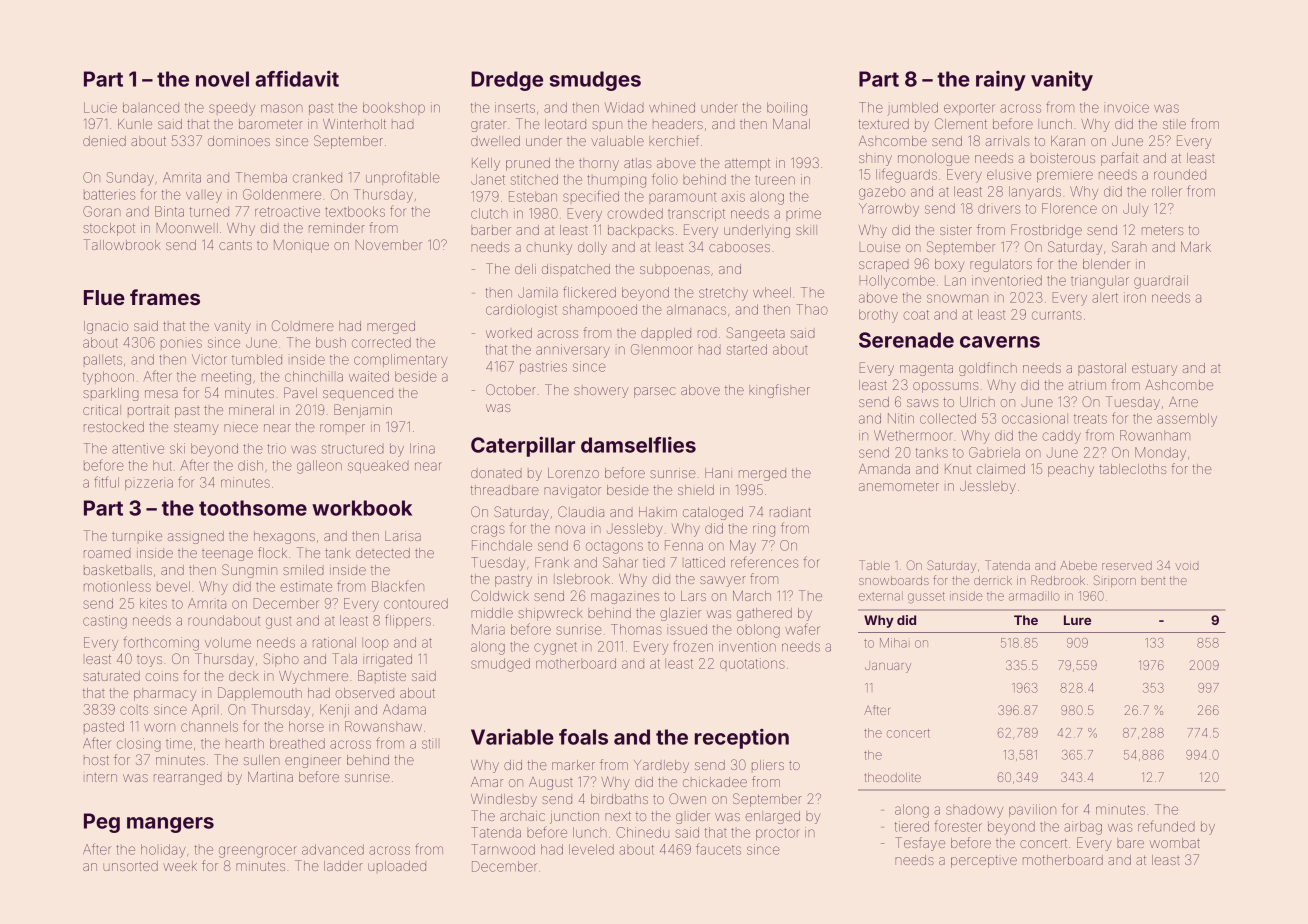 This page has width=1308, height=924. Describe the element at coordinates (595, 81) in the page. I see `smudges` at that location.
